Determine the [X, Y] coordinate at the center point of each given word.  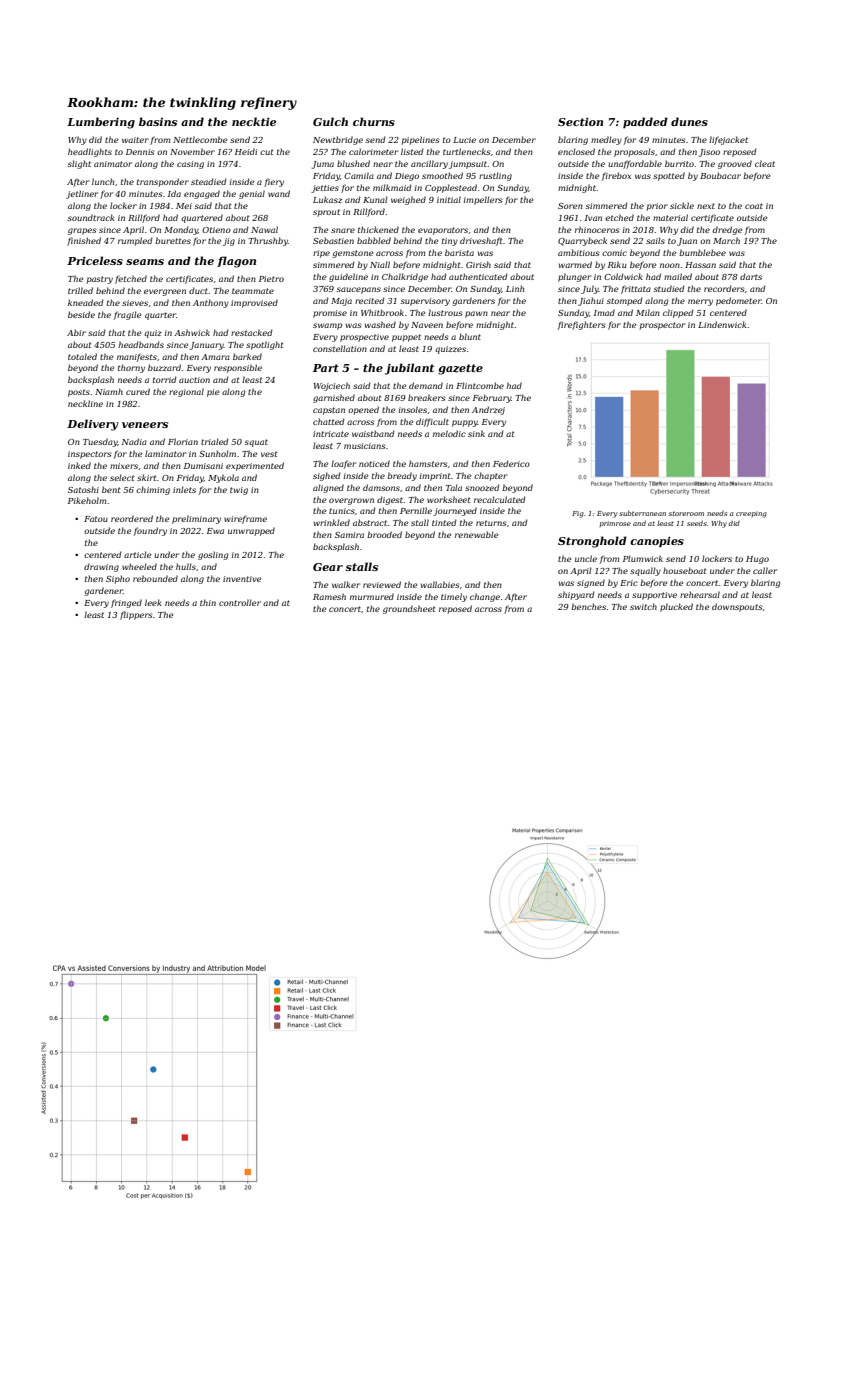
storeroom [686, 513]
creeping [751, 514]
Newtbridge [338, 140]
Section [580, 122]
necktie [254, 121]
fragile [128, 315]
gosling [213, 555]
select [122, 477]
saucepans [359, 290]
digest [390, 500]
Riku [617, 264]
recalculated [500, 499]
